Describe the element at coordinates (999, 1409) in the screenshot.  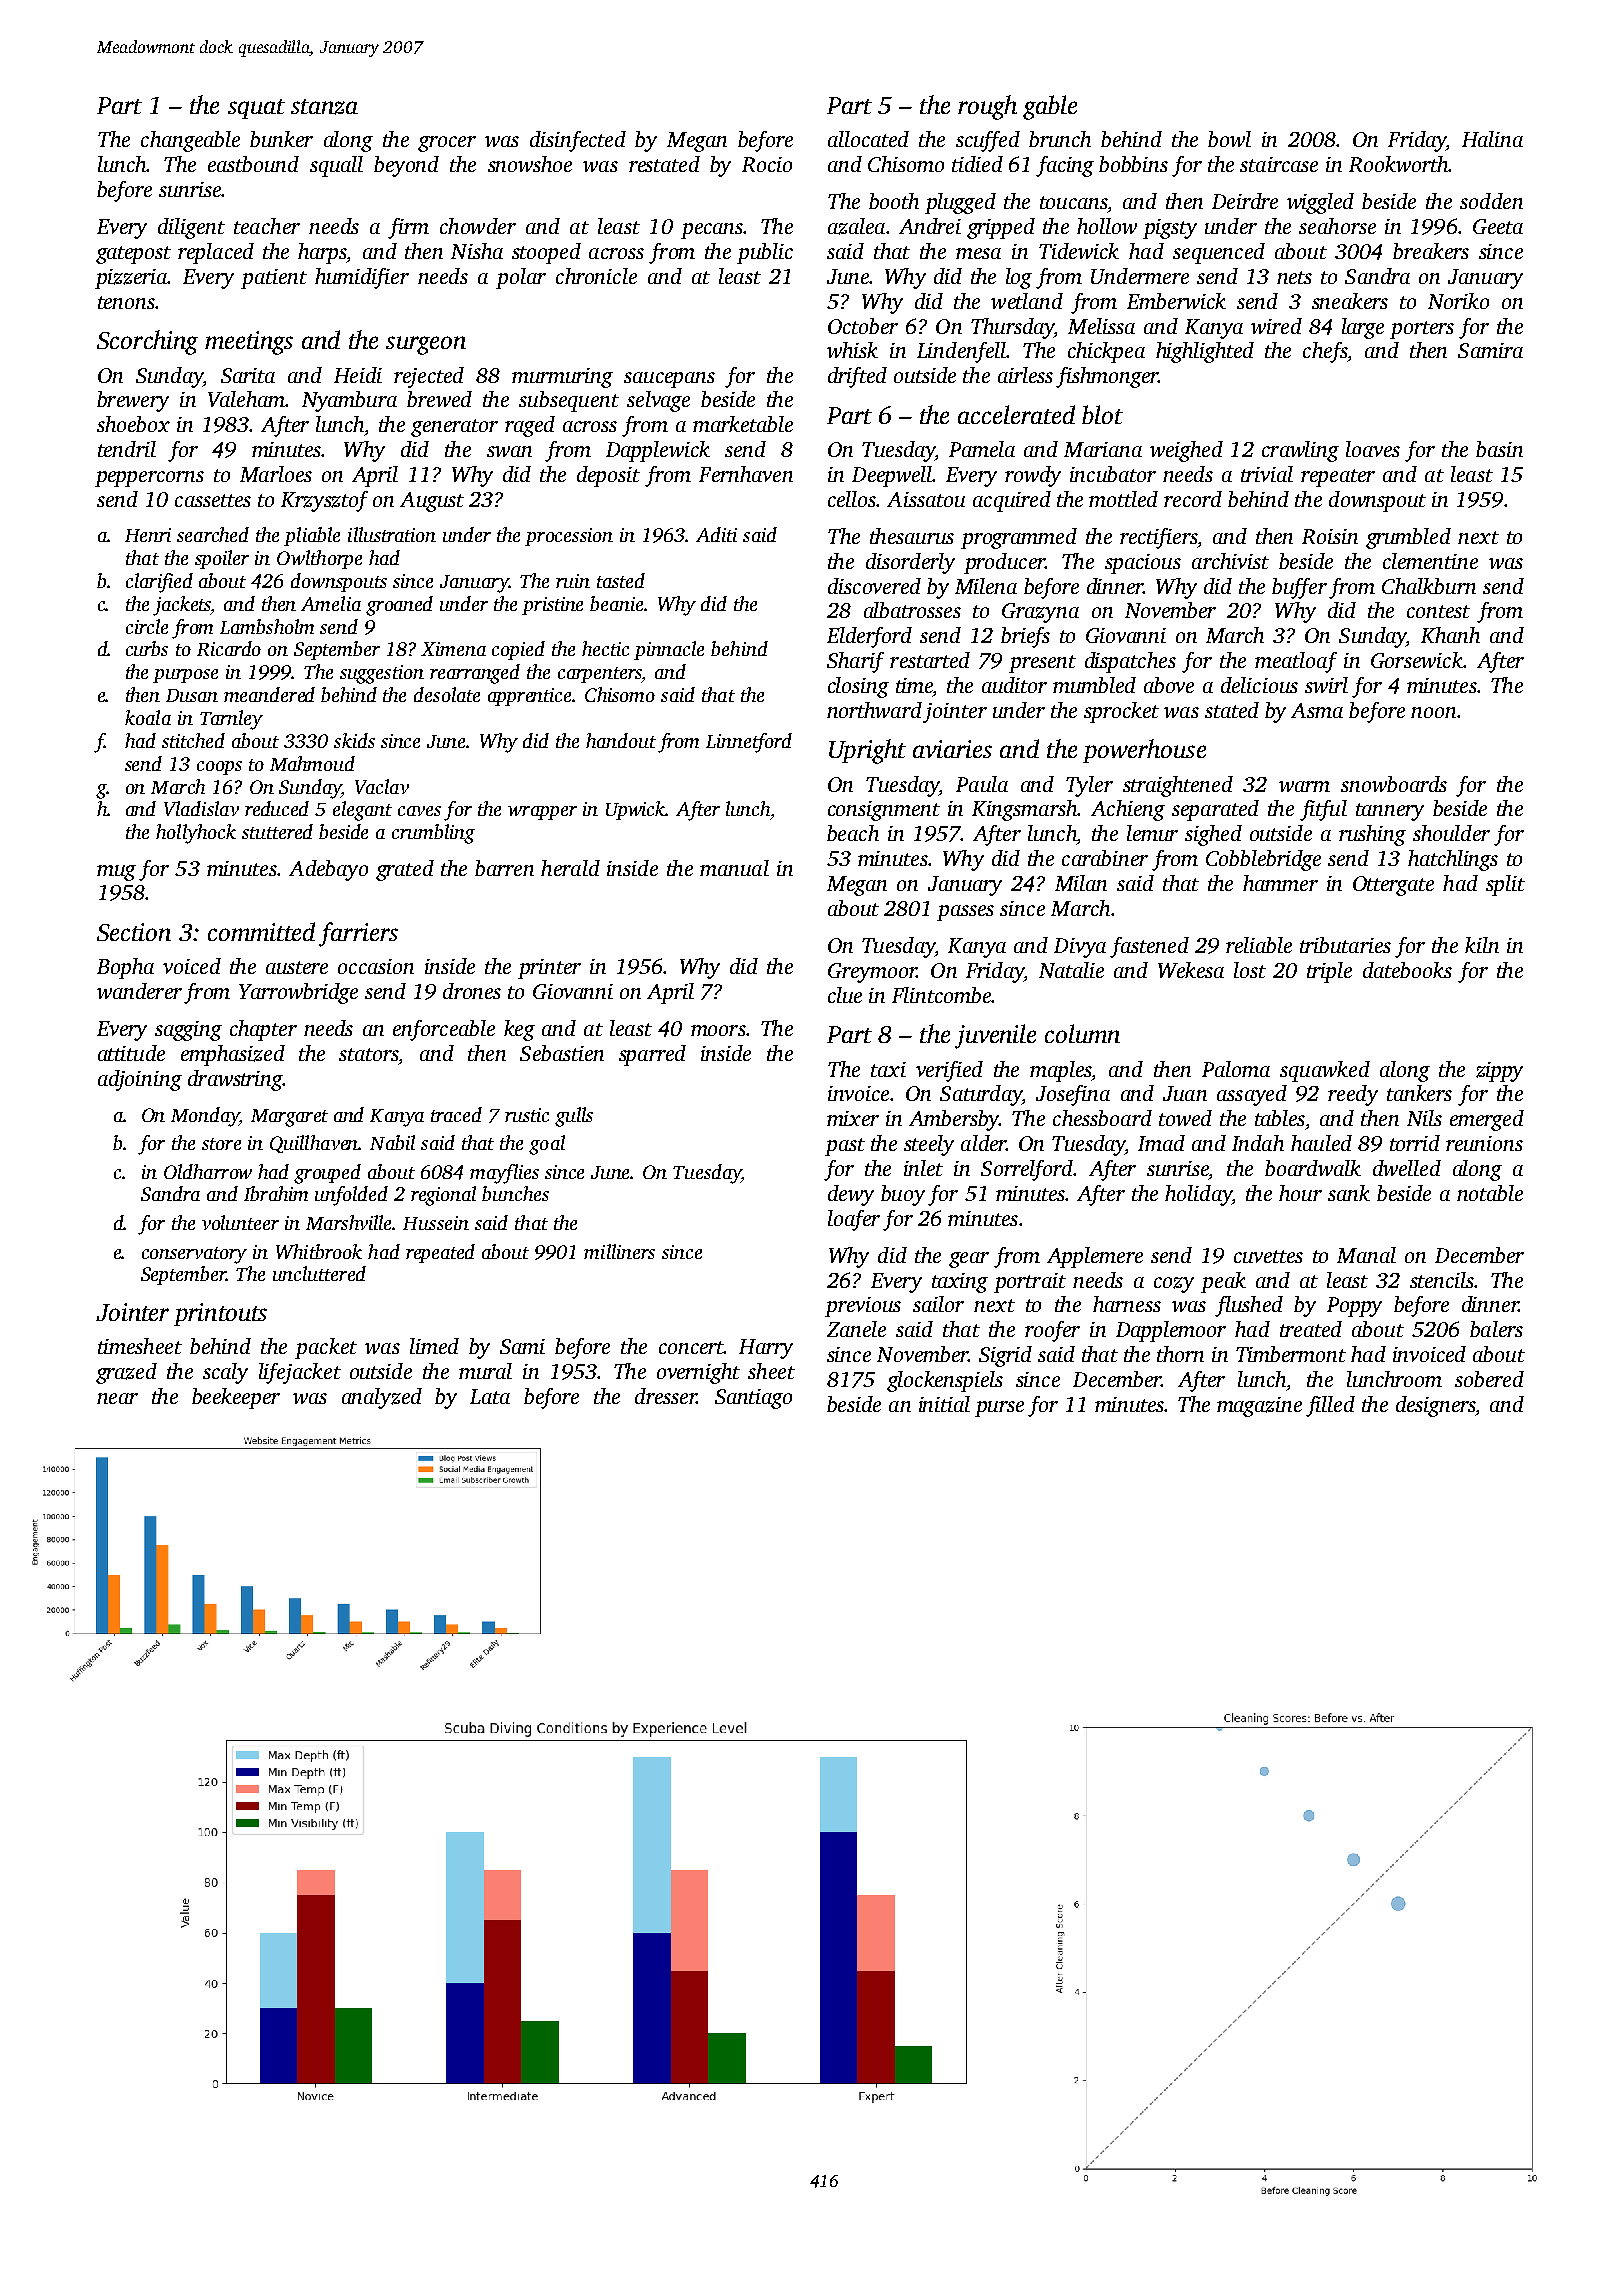
I see `purse` at that location.
